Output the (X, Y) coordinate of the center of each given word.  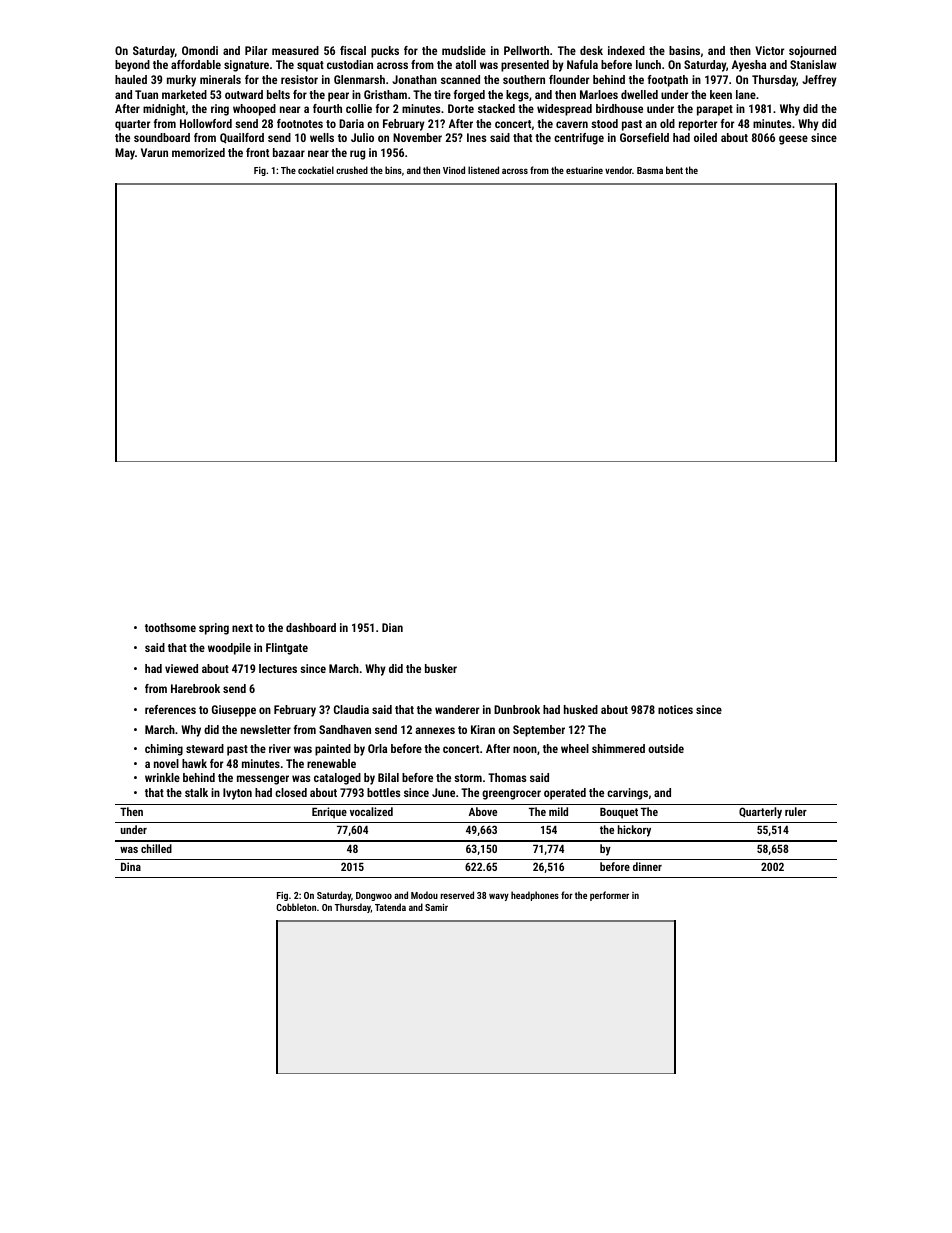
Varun (154, 152)
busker (441, 668)
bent (674, 170)
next (242, 628)
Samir (436, 907)
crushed (352, 170)
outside (666, 748)
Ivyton (237, 794)
